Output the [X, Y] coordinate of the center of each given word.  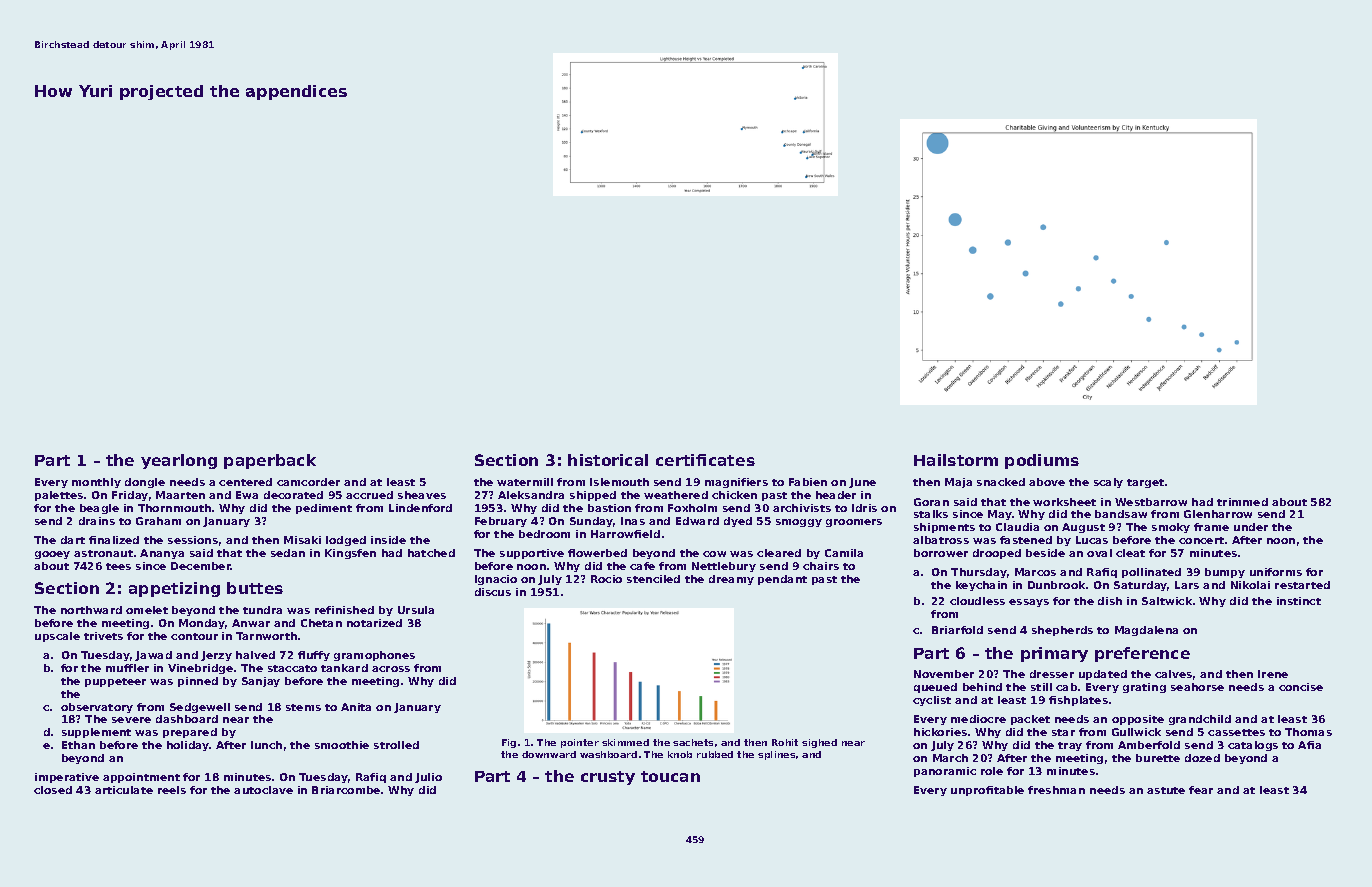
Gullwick [1136, 732]
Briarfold [957, 630]
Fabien [808, 482]
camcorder [308, 482]
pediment [324, 509]
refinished [344, 610]
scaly [1108, 483]
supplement [96, 733]
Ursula [416, 610]
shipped [593, 496]
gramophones [374, 656]
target [1145, 483]
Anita [356, 707]
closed [53, 790]
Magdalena [1146, 631]
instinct [1299, 601]
